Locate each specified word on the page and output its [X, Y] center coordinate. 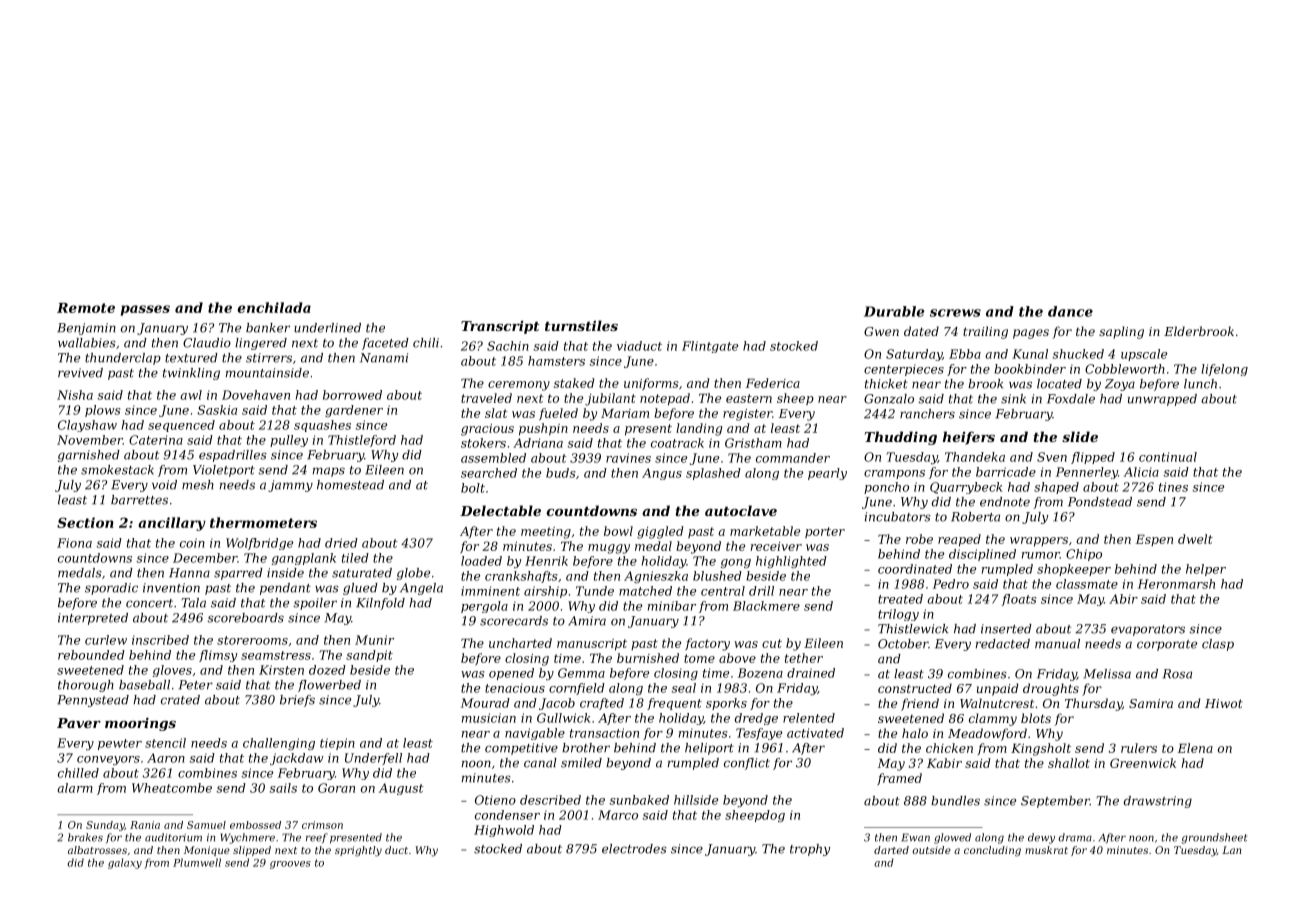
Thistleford [362, 441]
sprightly [358, 851]
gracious [487, 430]
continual [1168, 457]
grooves [290, 865]
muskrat [1046, 850]
